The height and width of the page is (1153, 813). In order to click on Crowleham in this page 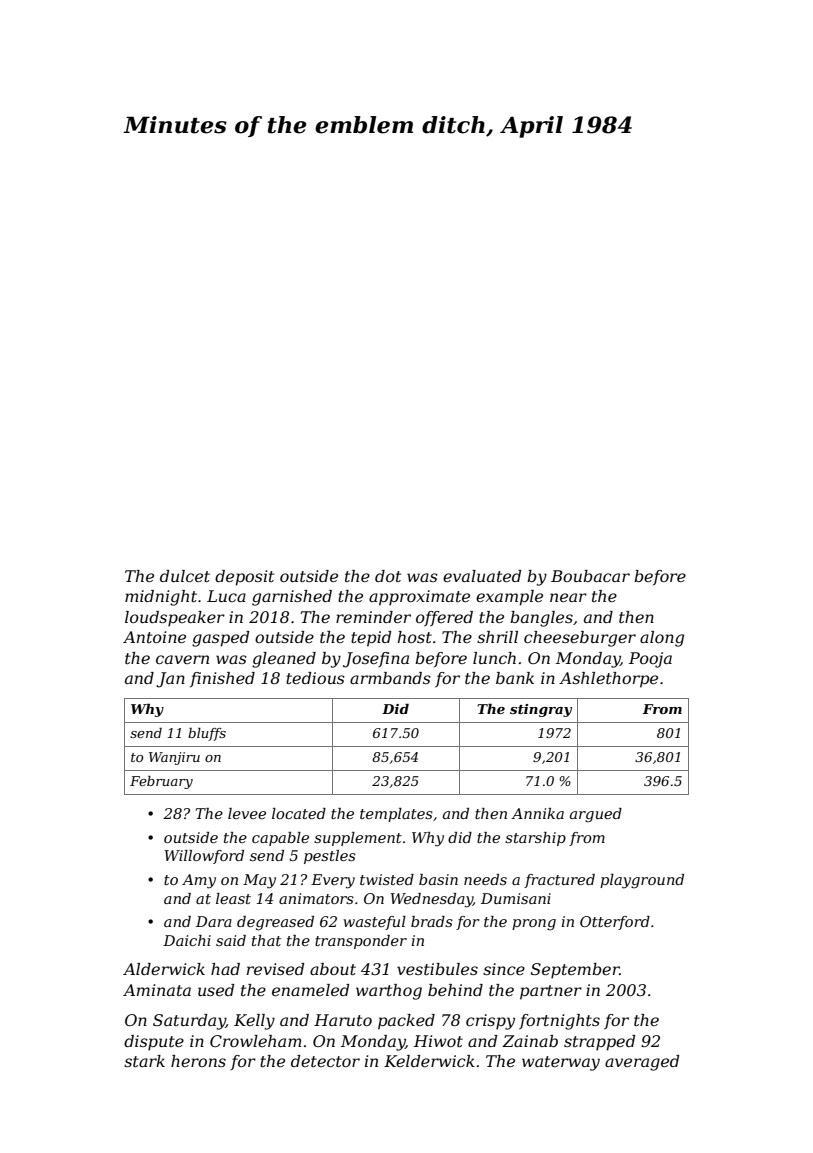, I will do `click(256, 1041)`.
